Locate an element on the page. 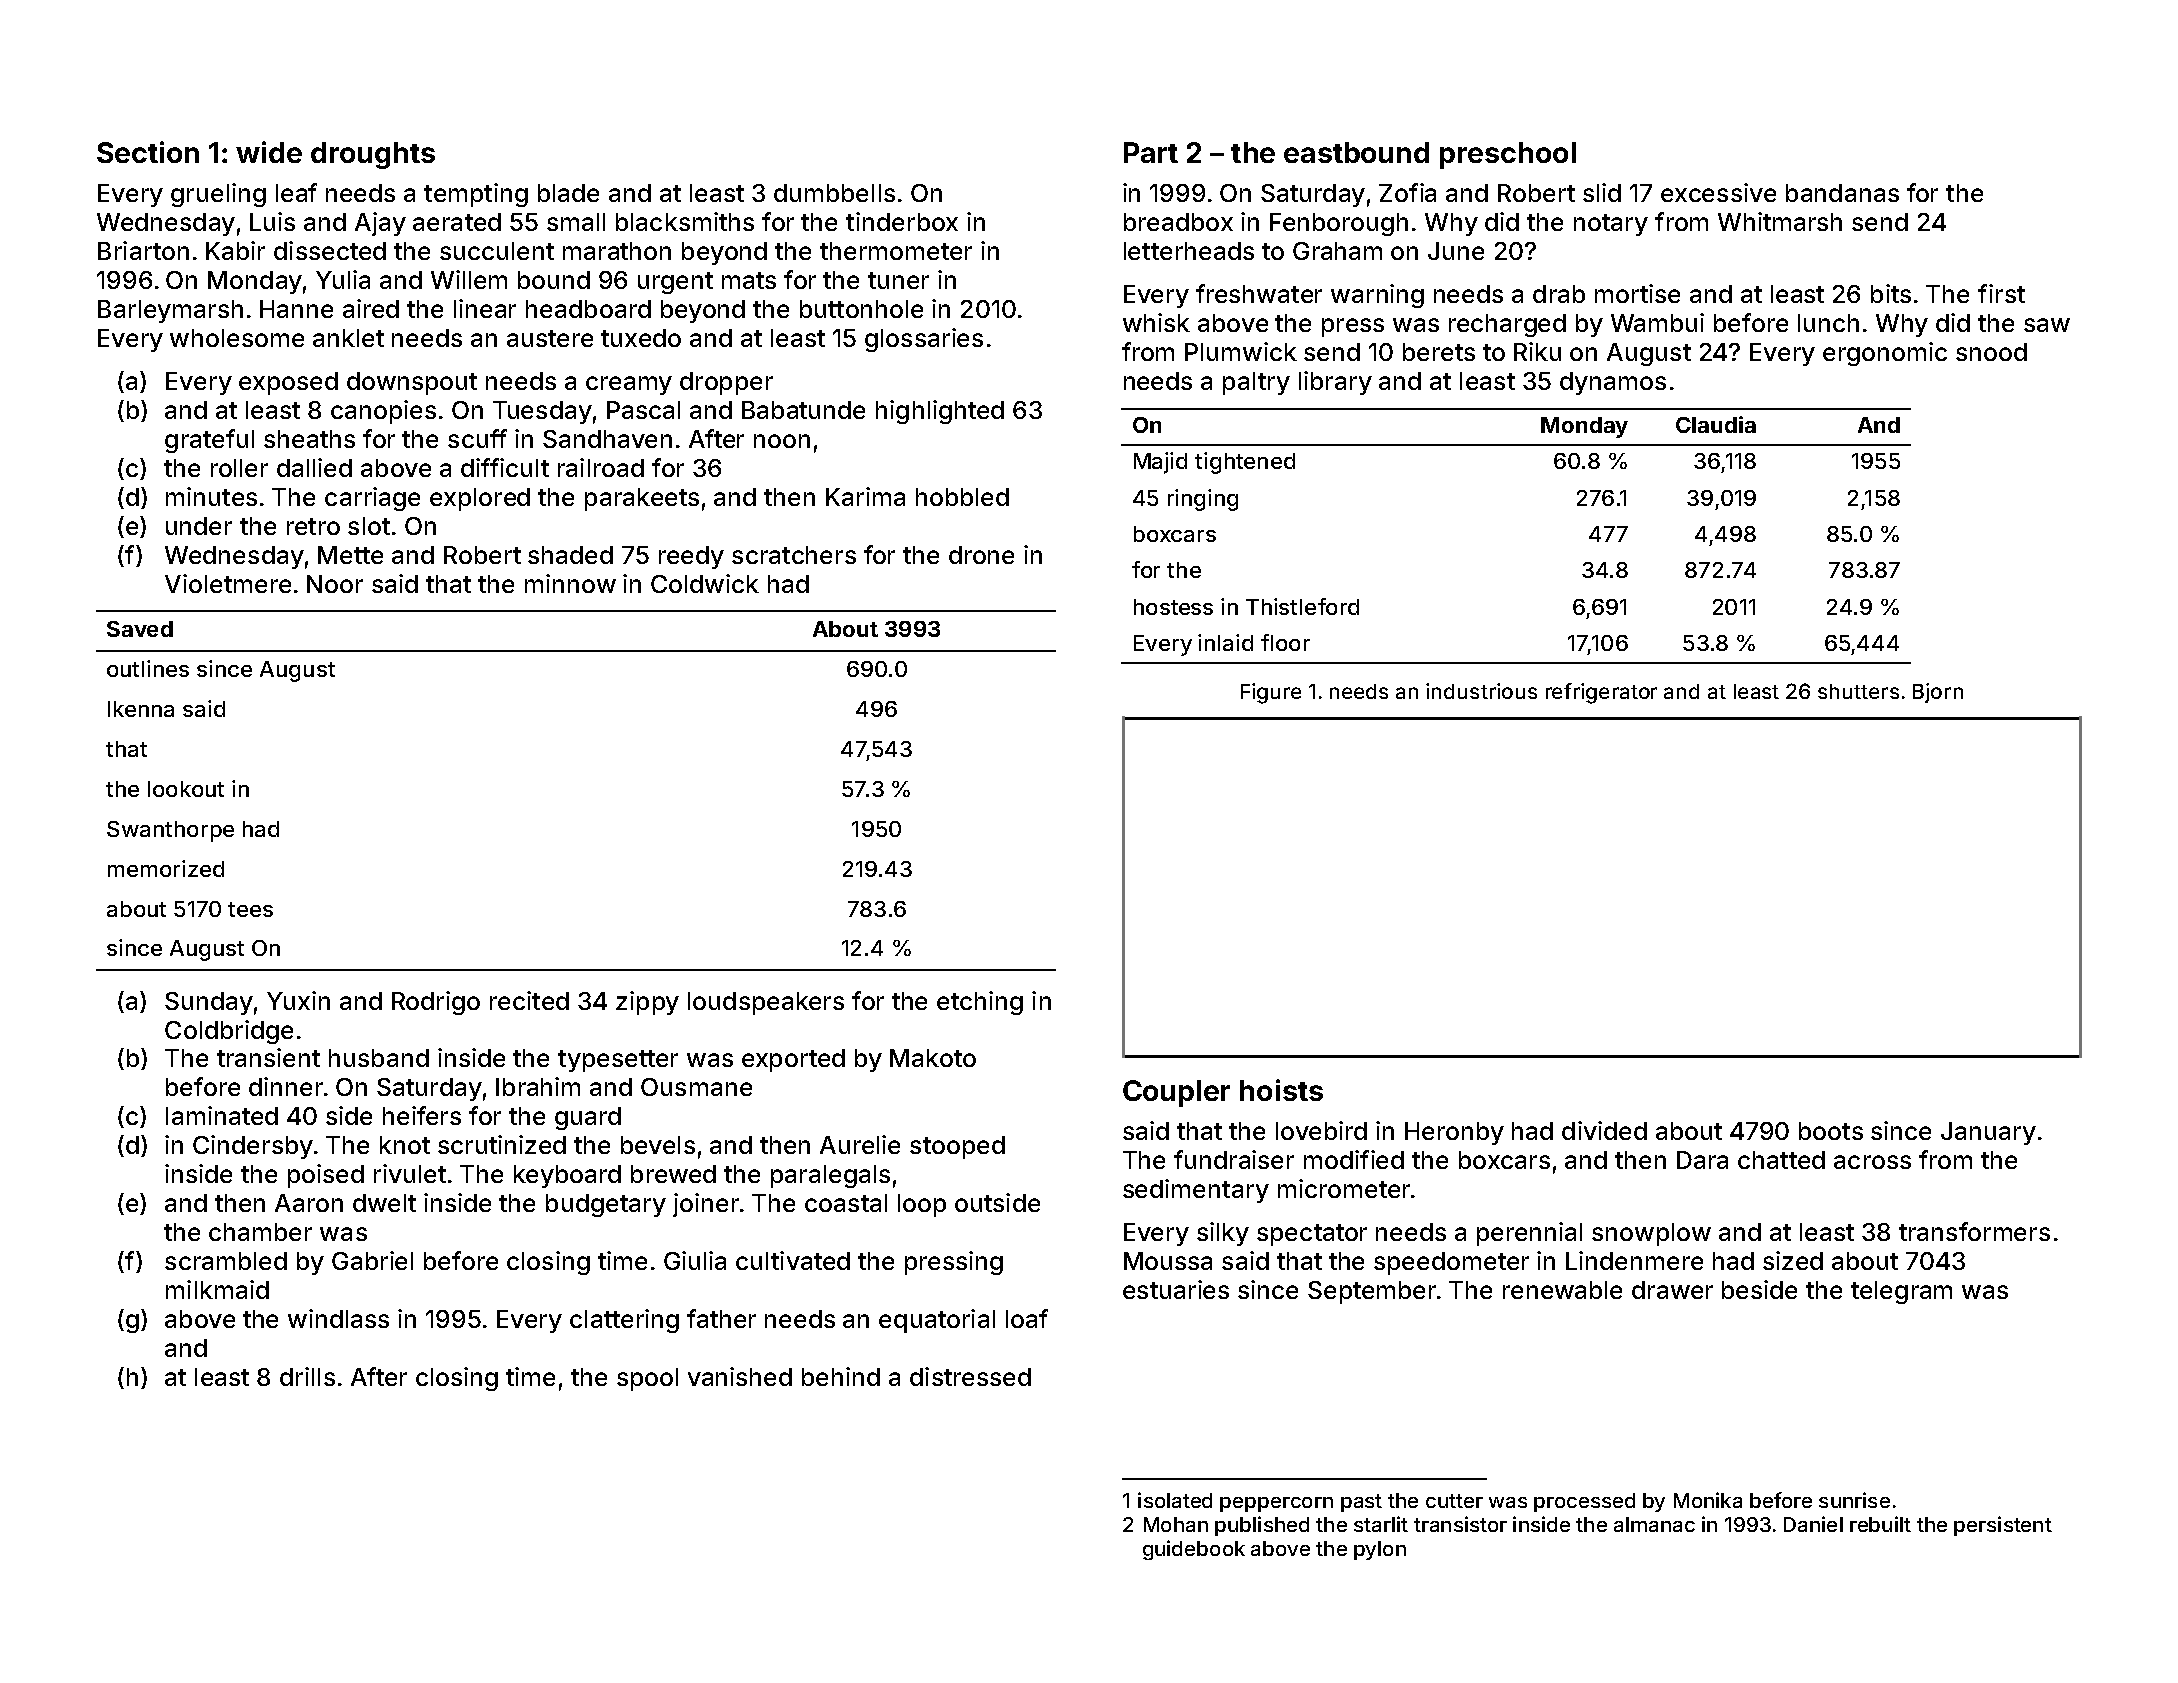 This image has height=1683, width=2178. transformers is located at coordinates (1974, 1231).
